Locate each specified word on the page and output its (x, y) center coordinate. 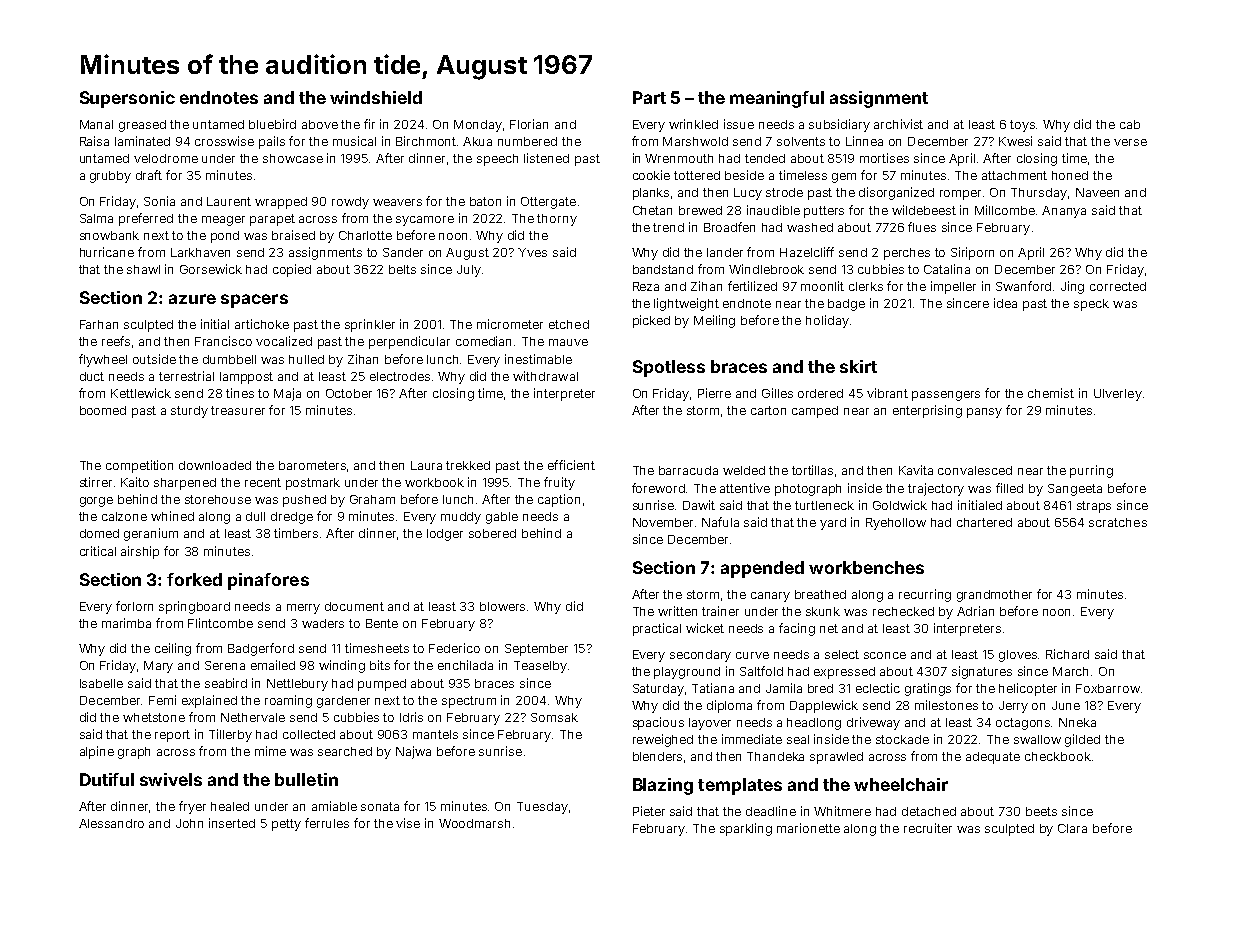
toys (1022, 126)
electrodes (400, 376)
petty (286, 825)
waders (323, 623)
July (469, 271)
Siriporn (972, 253)
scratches (1118, 522)
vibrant (887, 393)
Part (649, 97)
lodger (445, 535)
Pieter (649, 811)
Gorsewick (211, 269)
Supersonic (127, 99)
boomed (103, 410)
